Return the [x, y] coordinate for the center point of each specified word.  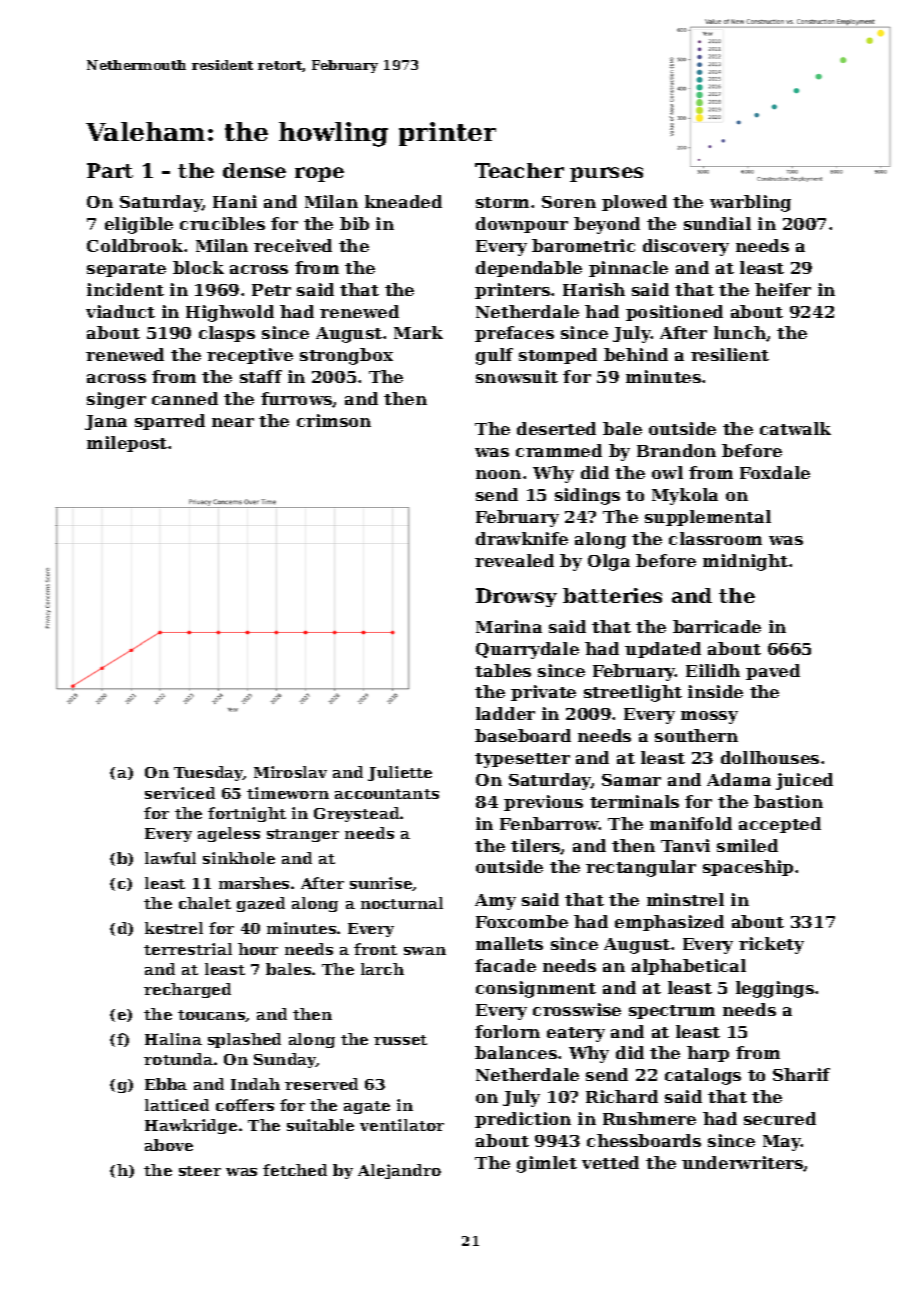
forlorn [507, 1031]
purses [606, 174]
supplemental [708, 518]
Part [110, 170]
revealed [514, 560]
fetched [295, 1170]
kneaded [403, 201]
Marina [509, 626]
